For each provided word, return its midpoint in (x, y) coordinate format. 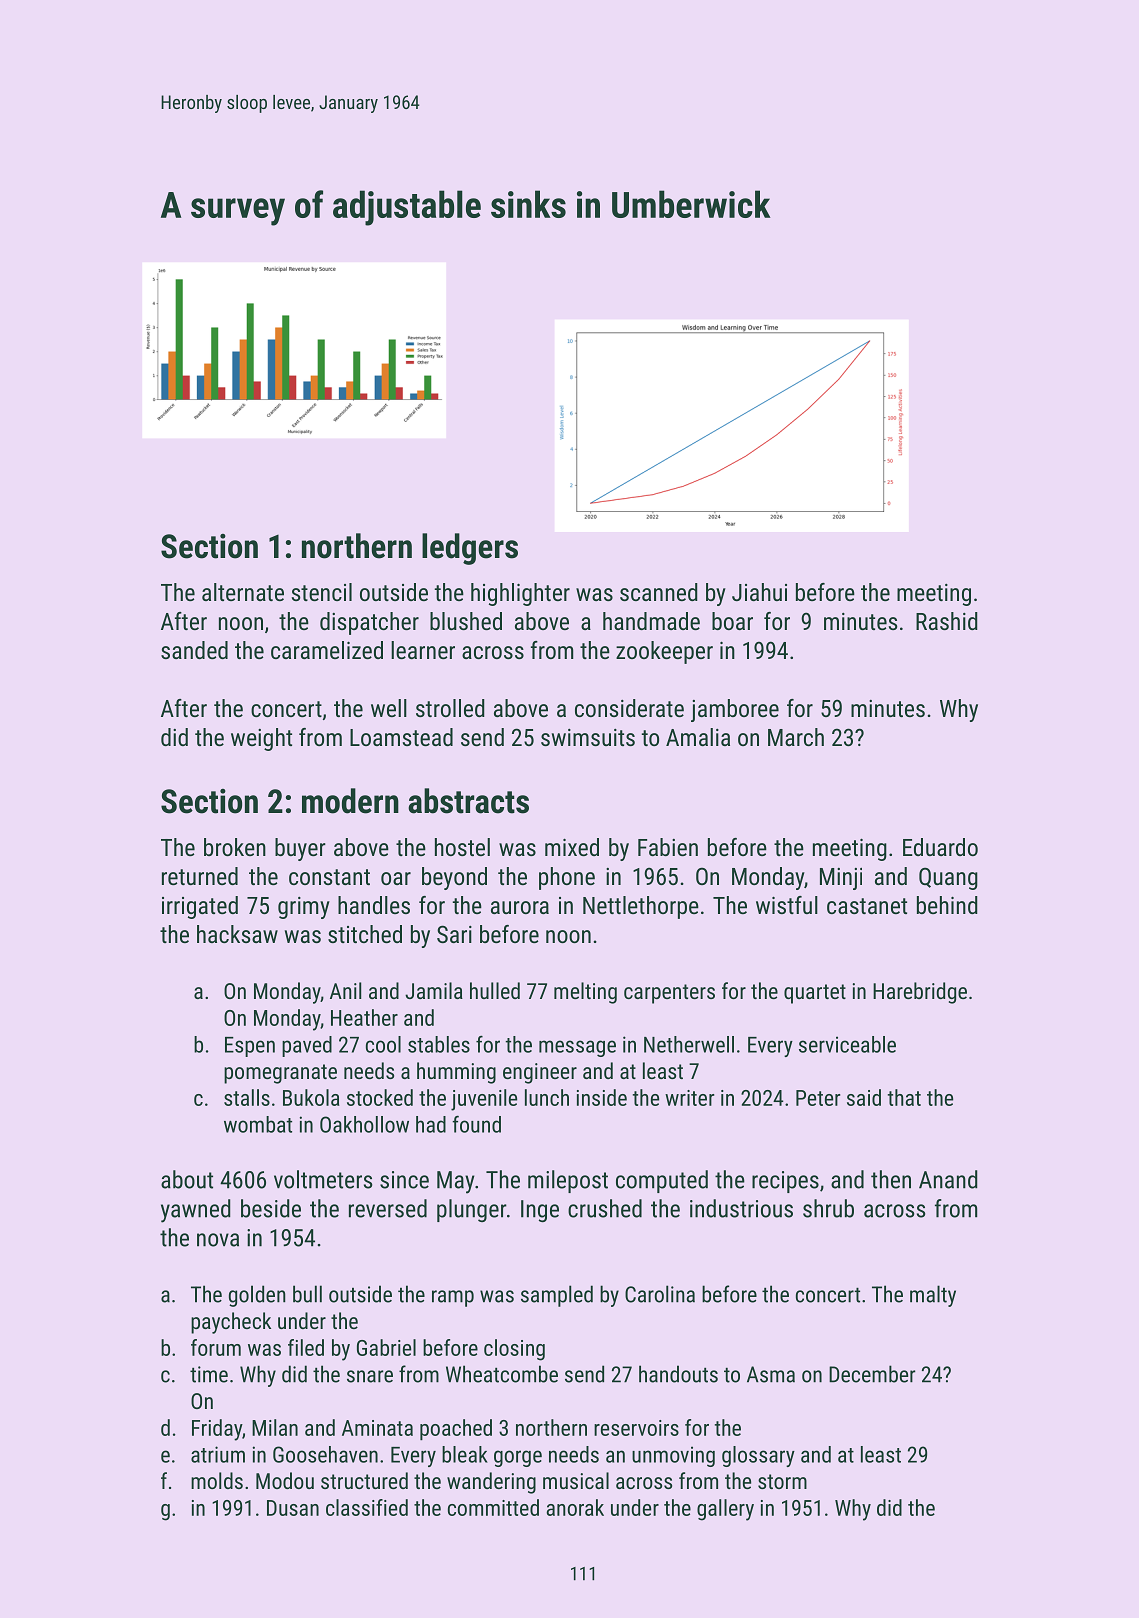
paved (307, 1046)
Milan (275, 1427)
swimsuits (588, 737)
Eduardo (940, 847)
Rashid (947, 621)
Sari (454, 934)
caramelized (327, 650)
